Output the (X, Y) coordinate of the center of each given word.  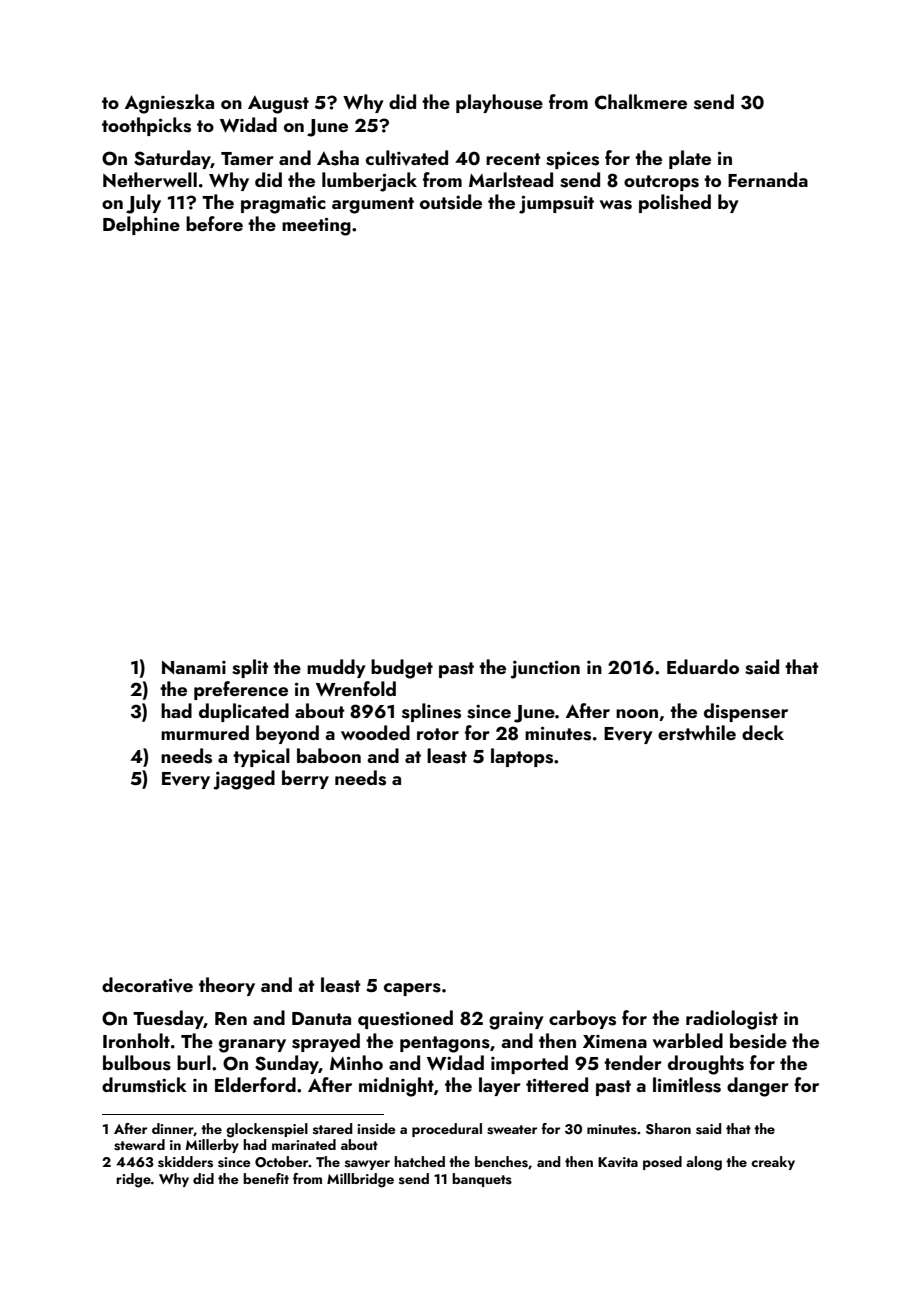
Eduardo (703, 666)
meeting (316, 226)
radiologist (732, 1020)
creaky (773, 1163)
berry (305, 779)
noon (637, 713)
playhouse (499, 103)
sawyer (367, 1165)
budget (402, 669)
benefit (266, 1178)
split (250, 668)
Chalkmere (641, 102)
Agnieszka (169, 104)
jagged (244, 780)
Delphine (141, 225)
